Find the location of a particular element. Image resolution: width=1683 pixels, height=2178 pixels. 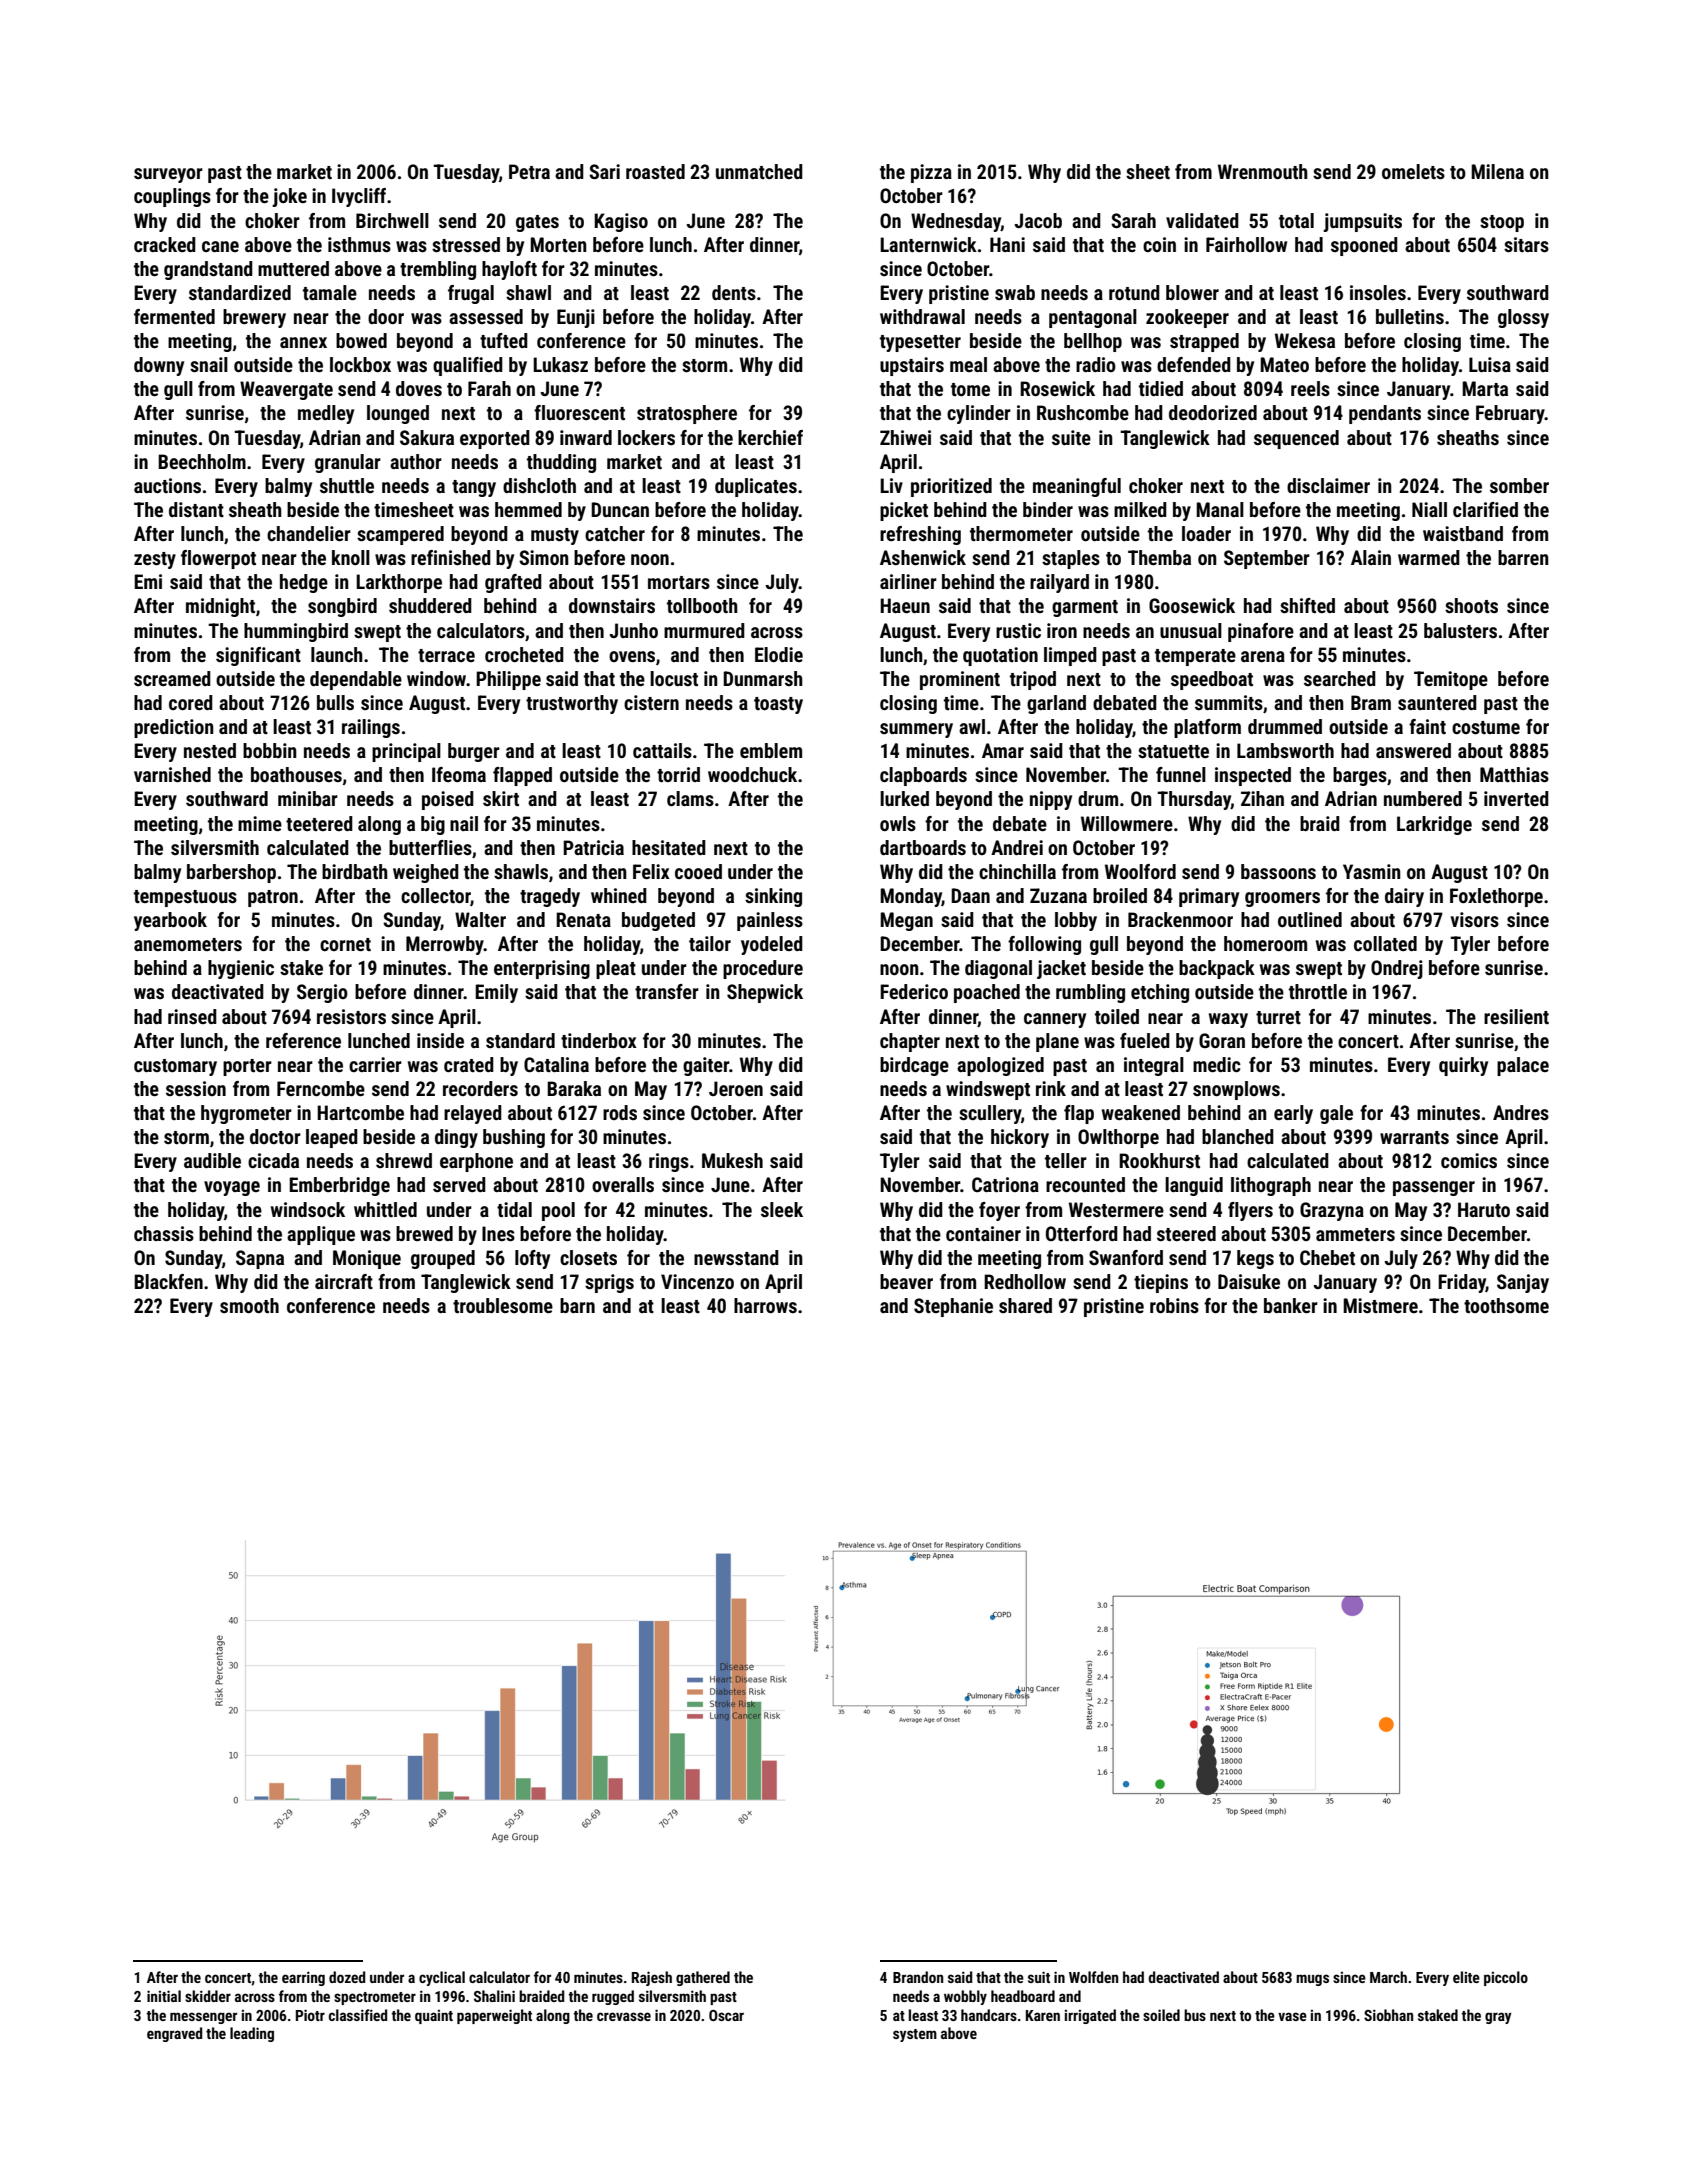

brewed is located at coordinates (424, 1233).
